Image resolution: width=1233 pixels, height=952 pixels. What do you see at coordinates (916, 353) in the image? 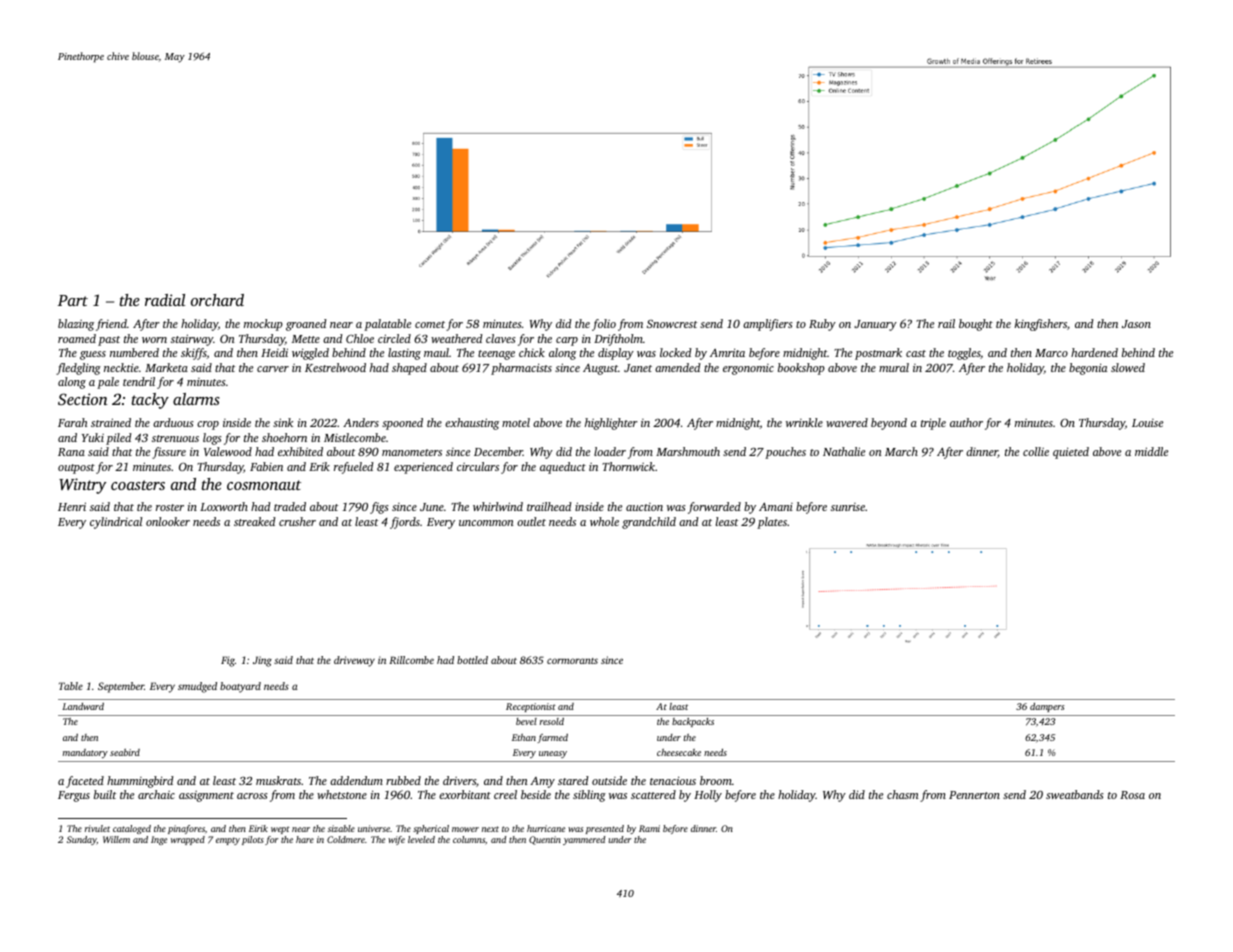
I see `cast` at bounding box center [916, 353].
